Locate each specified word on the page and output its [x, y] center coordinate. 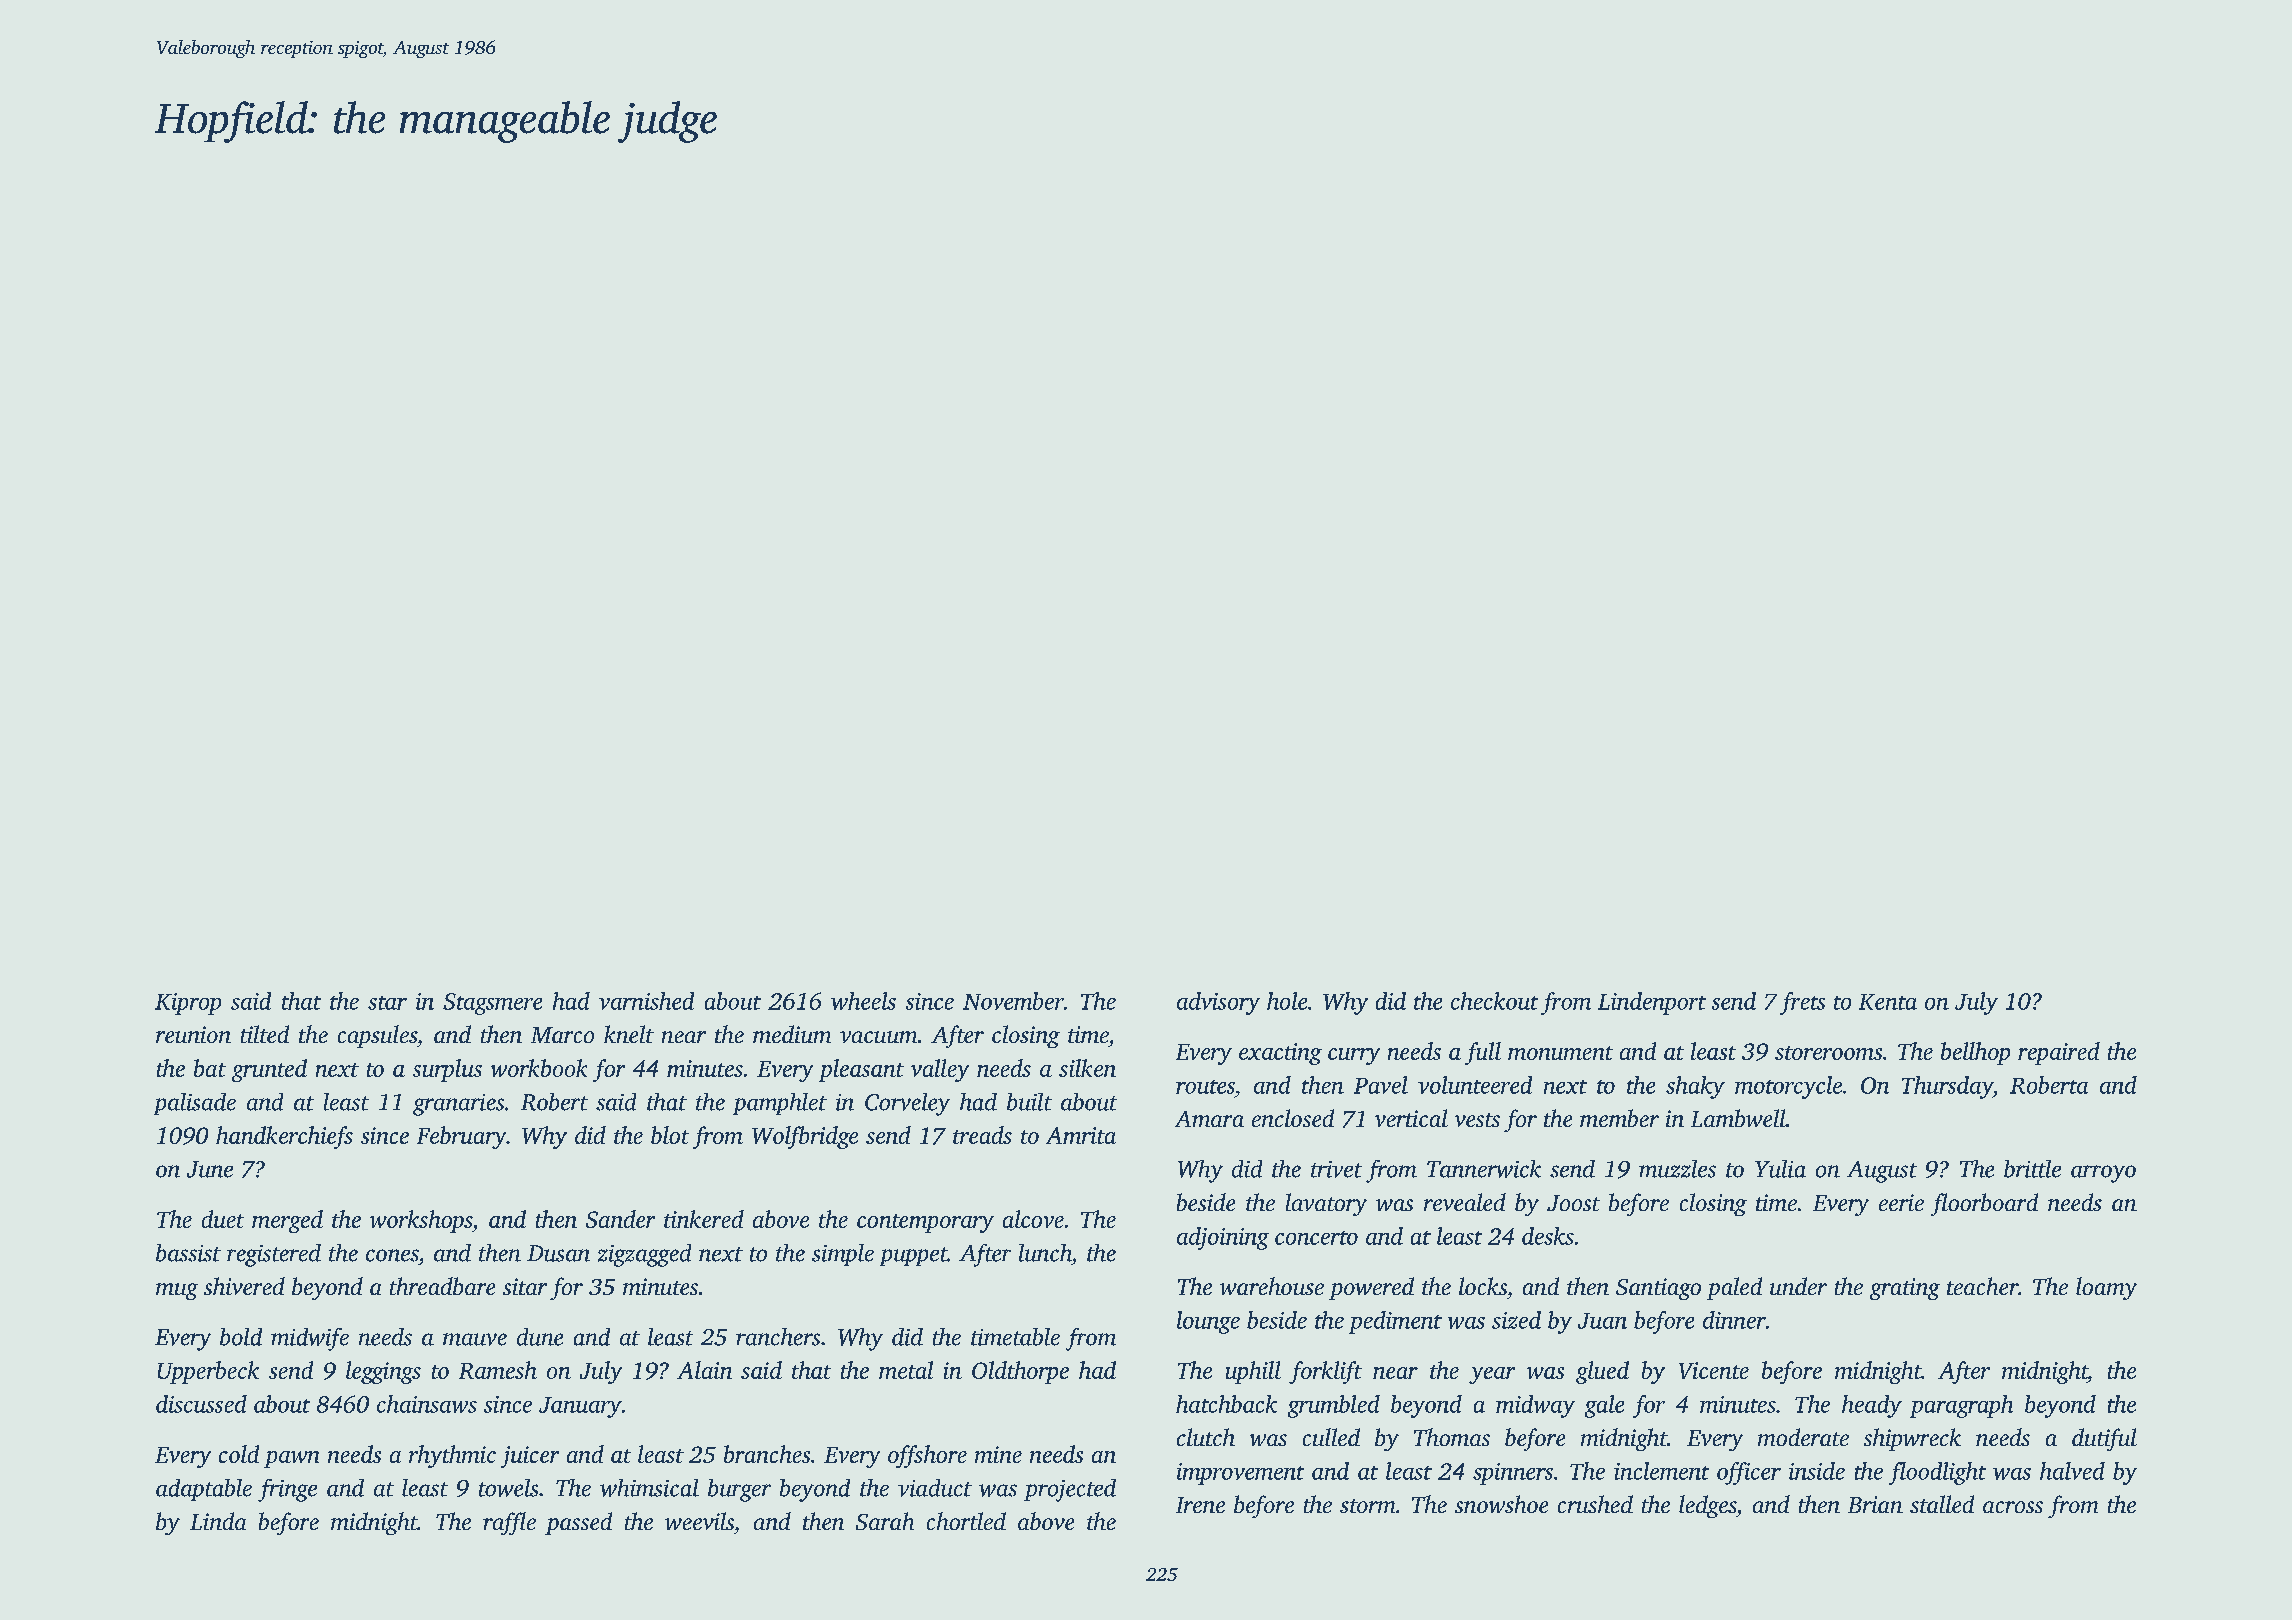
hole [1287, 1001]
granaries [458, 1105]
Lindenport [1652, 1003]
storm [1367, 1506]
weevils [699, 1521]
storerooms [1828, 1053]
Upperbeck [208, 1372]
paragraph [1961, 1406]
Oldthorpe [1020, 1372]
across [2013, 1507]
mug [177, 1291]
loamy [2106, 1288]
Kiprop [188, 1004]
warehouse [1272, 1286]
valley [940, 1070]
